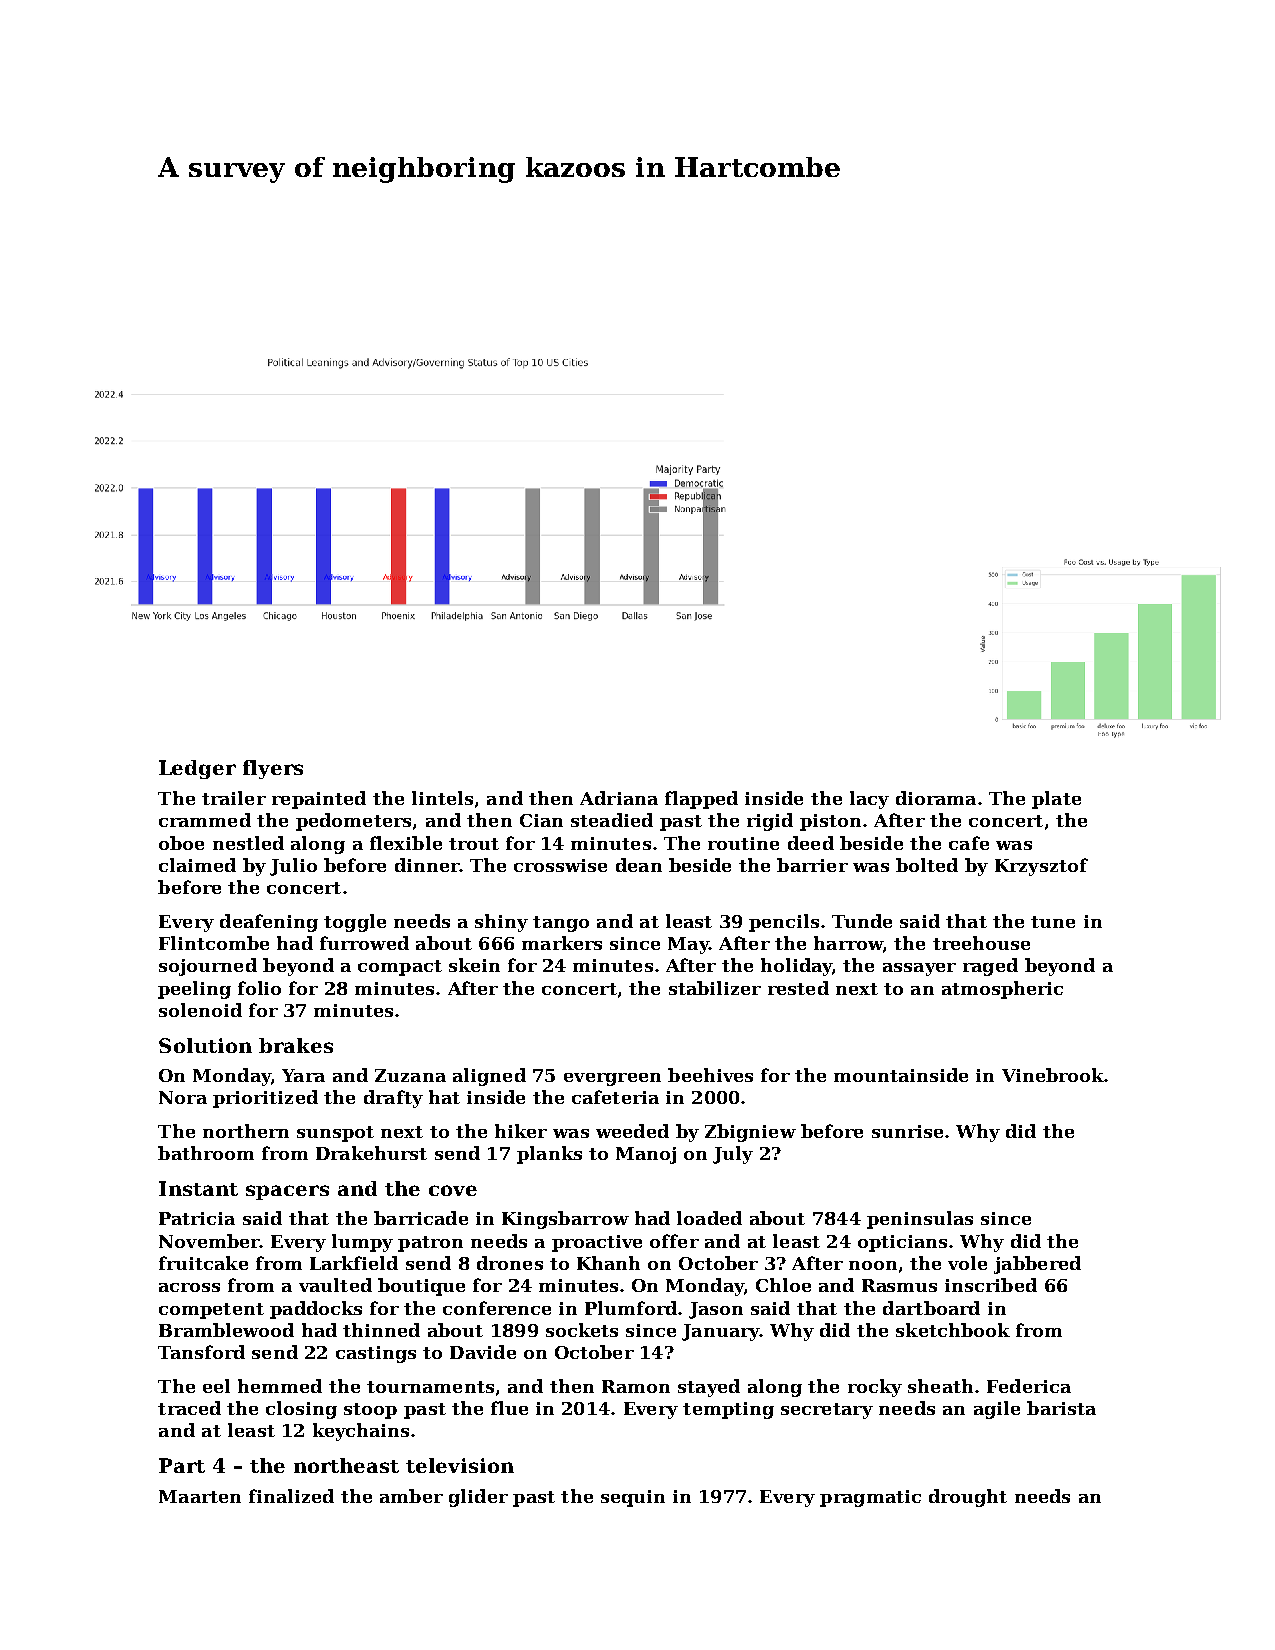 The height and width of the page is (1650, 1275). What do you see at coordinates (1002, 990) in the page?
I see `atmospheric` at bounding box center [1002, 990].
